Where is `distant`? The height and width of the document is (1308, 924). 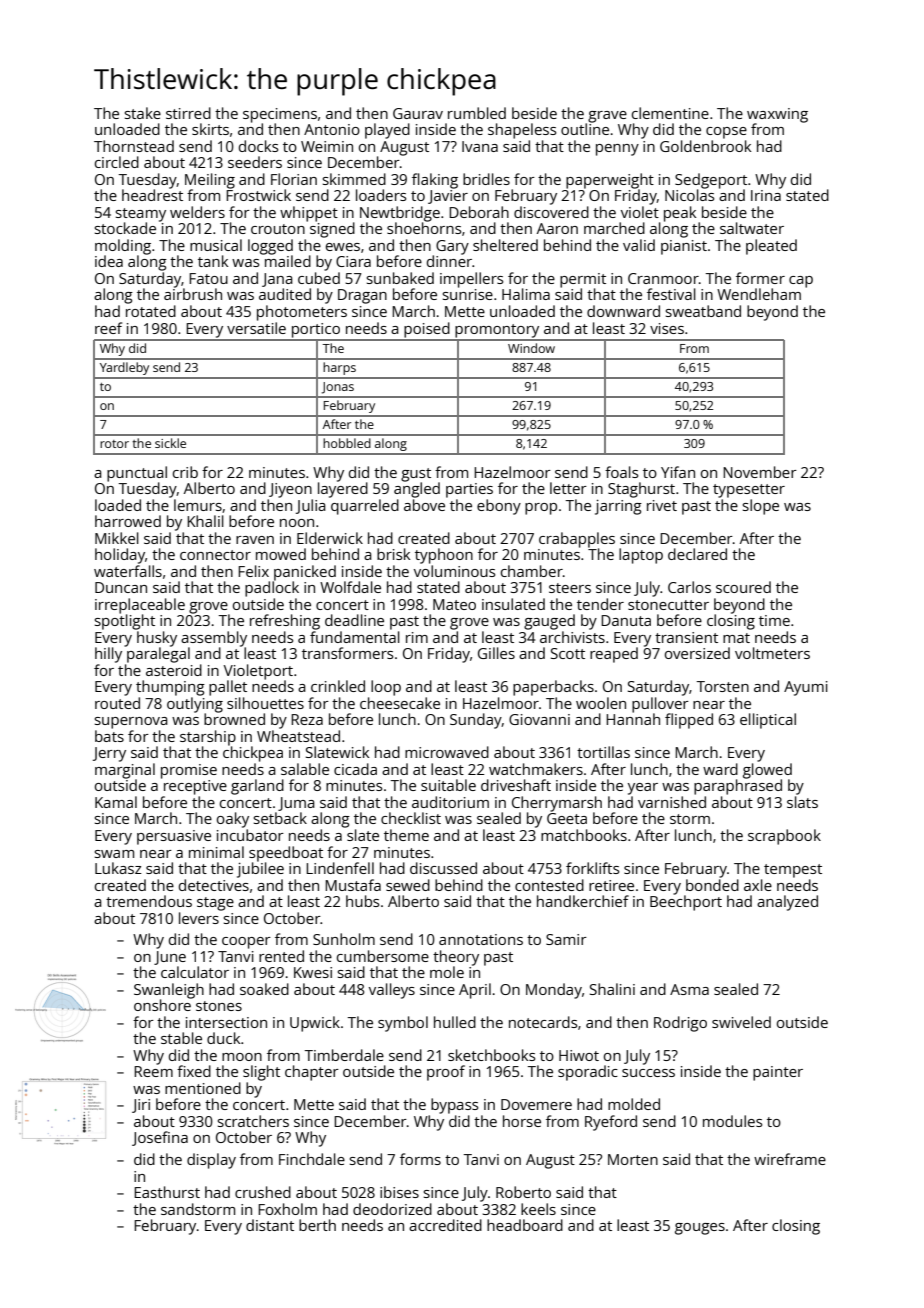
distant is located at coordinates (270, 1225).
